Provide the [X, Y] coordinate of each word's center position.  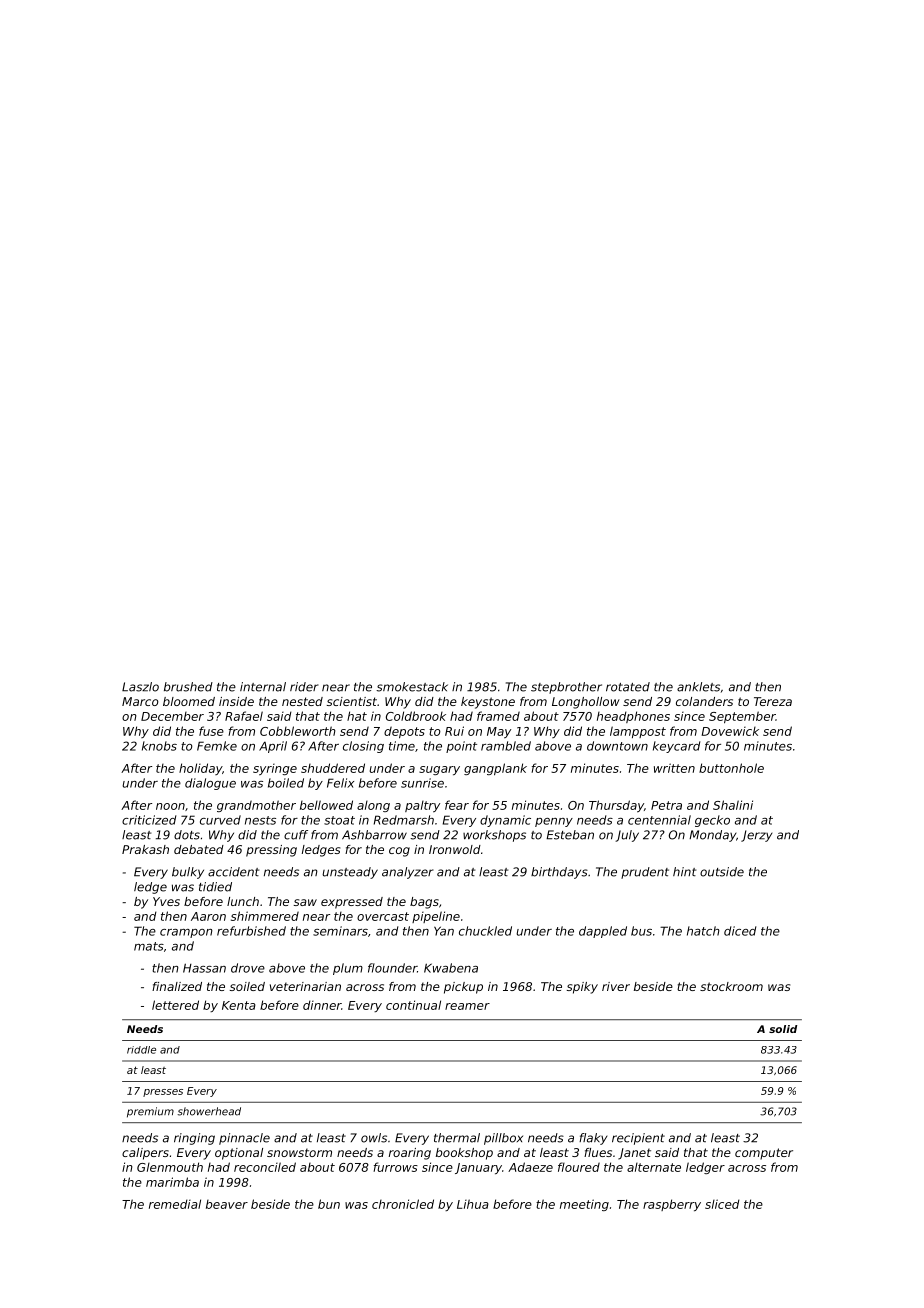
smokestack [412, 687]
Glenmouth [170, 1167]
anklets [698, 687]
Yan [444, 931]
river [616, 986]
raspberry [672, 1205]
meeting [584, 1205]
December [172, 716]
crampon [186, 933]
